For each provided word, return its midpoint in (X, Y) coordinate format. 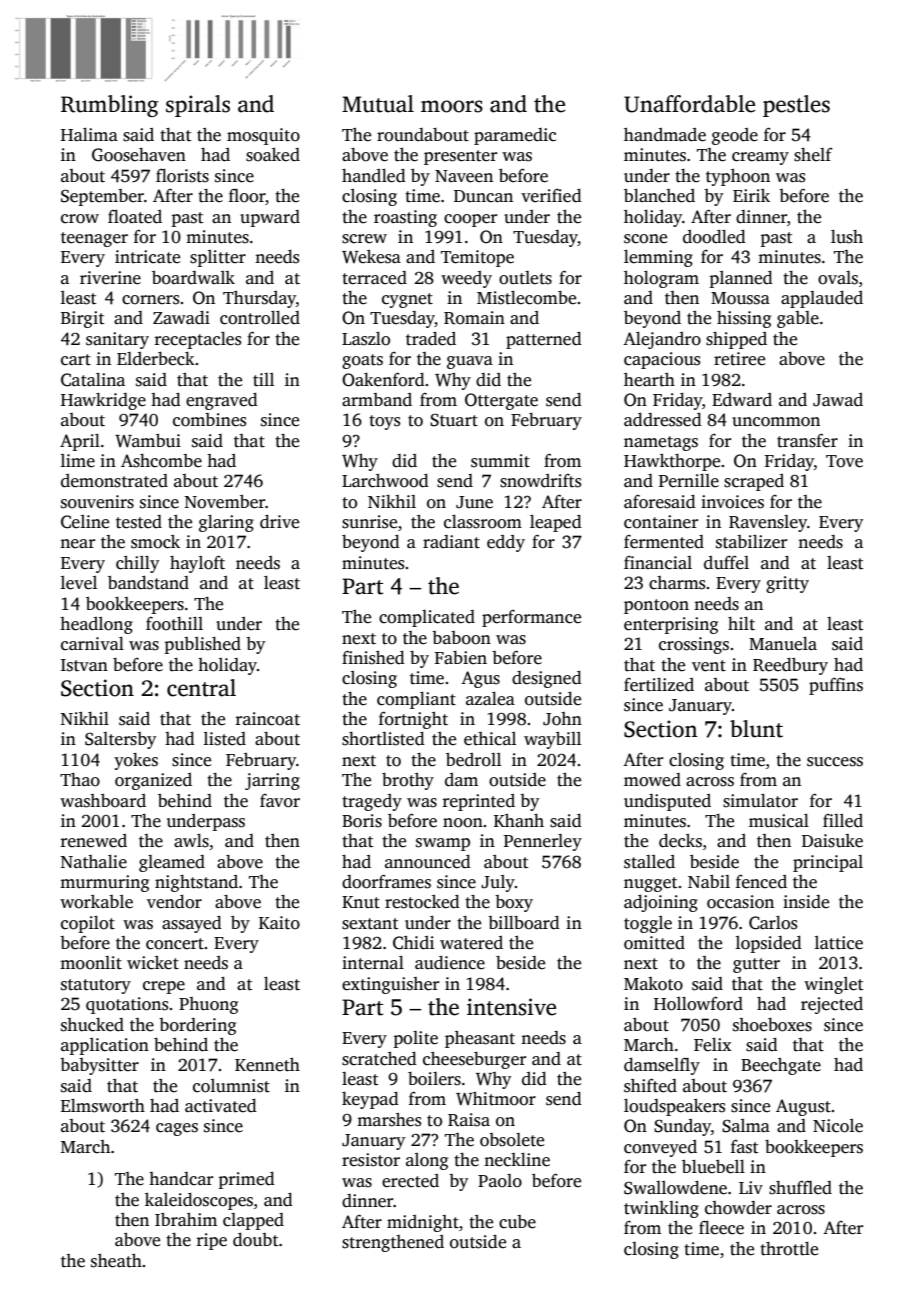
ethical (490, 739)
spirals (198, 106)
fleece (721, 1228)
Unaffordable (689, 104)
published (203, 645)
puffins (836, 686)
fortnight (413, 720)
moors (452, 106)
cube (517, 1222)
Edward (742, 400)
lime (78, 461)
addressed (663, 420)
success (835, 762)
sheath (116, 1261)
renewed (94, 841)
